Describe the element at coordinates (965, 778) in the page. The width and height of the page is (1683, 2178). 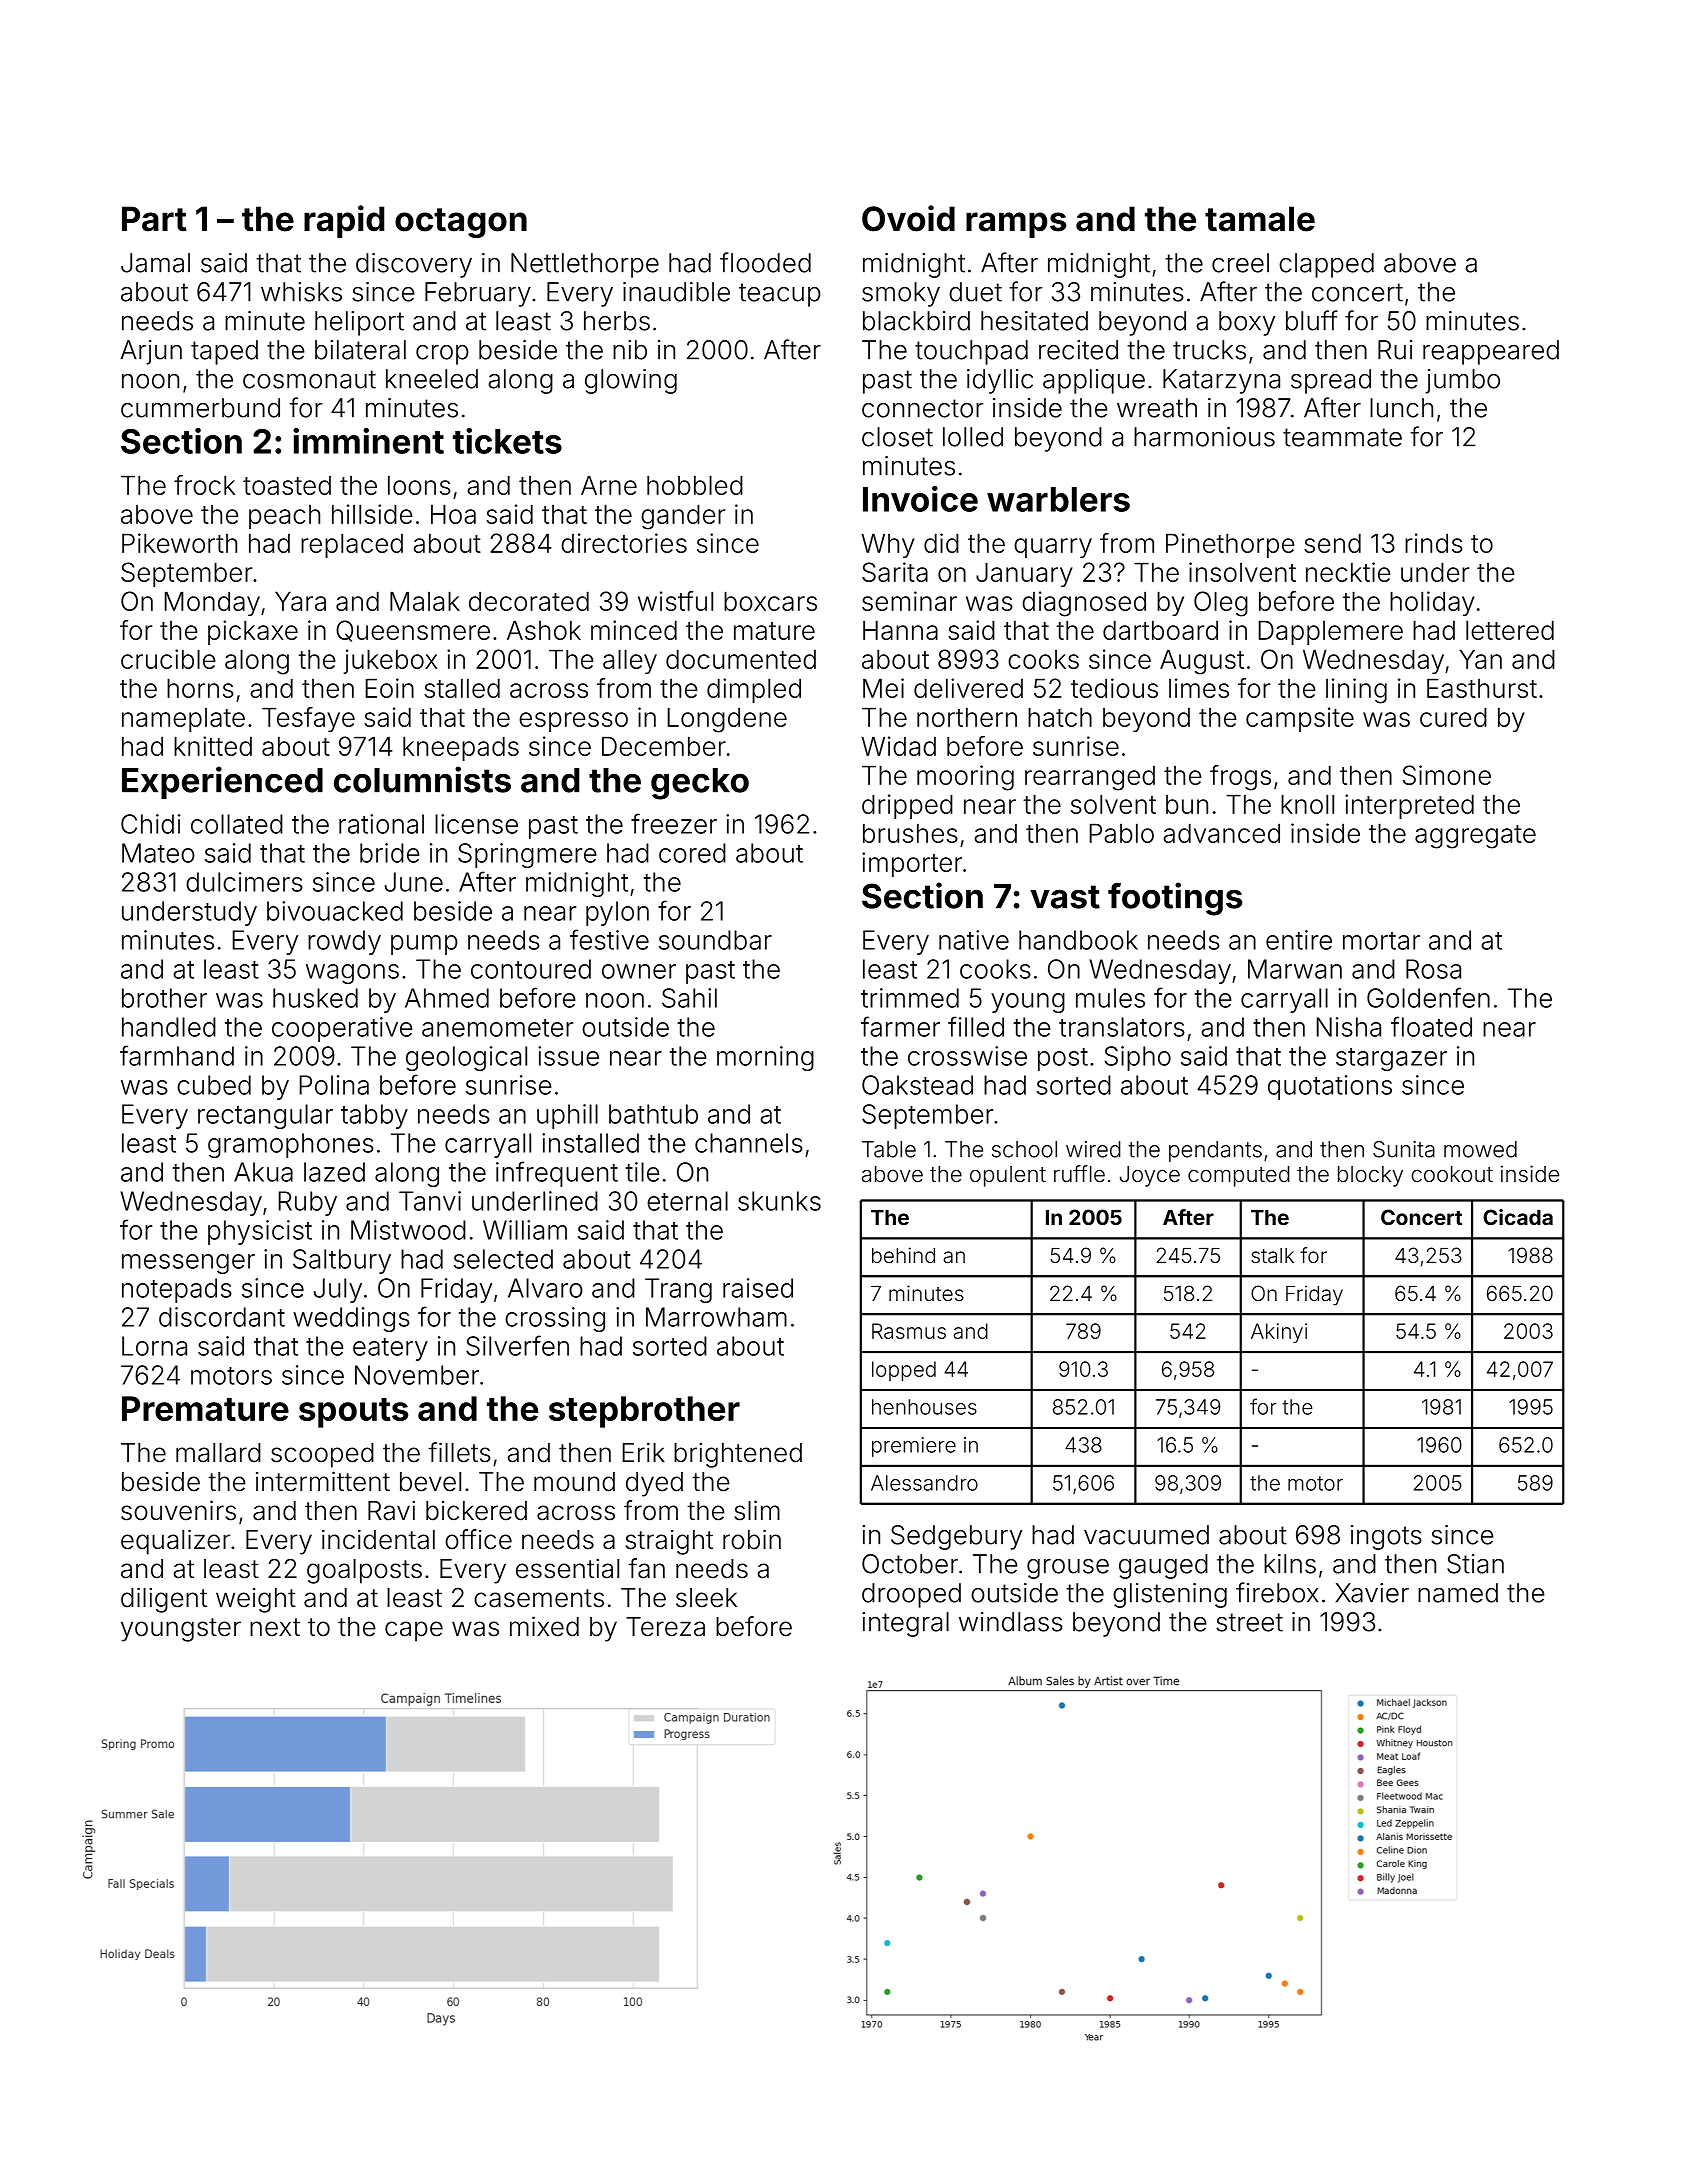
I see `mooring` at that location.
